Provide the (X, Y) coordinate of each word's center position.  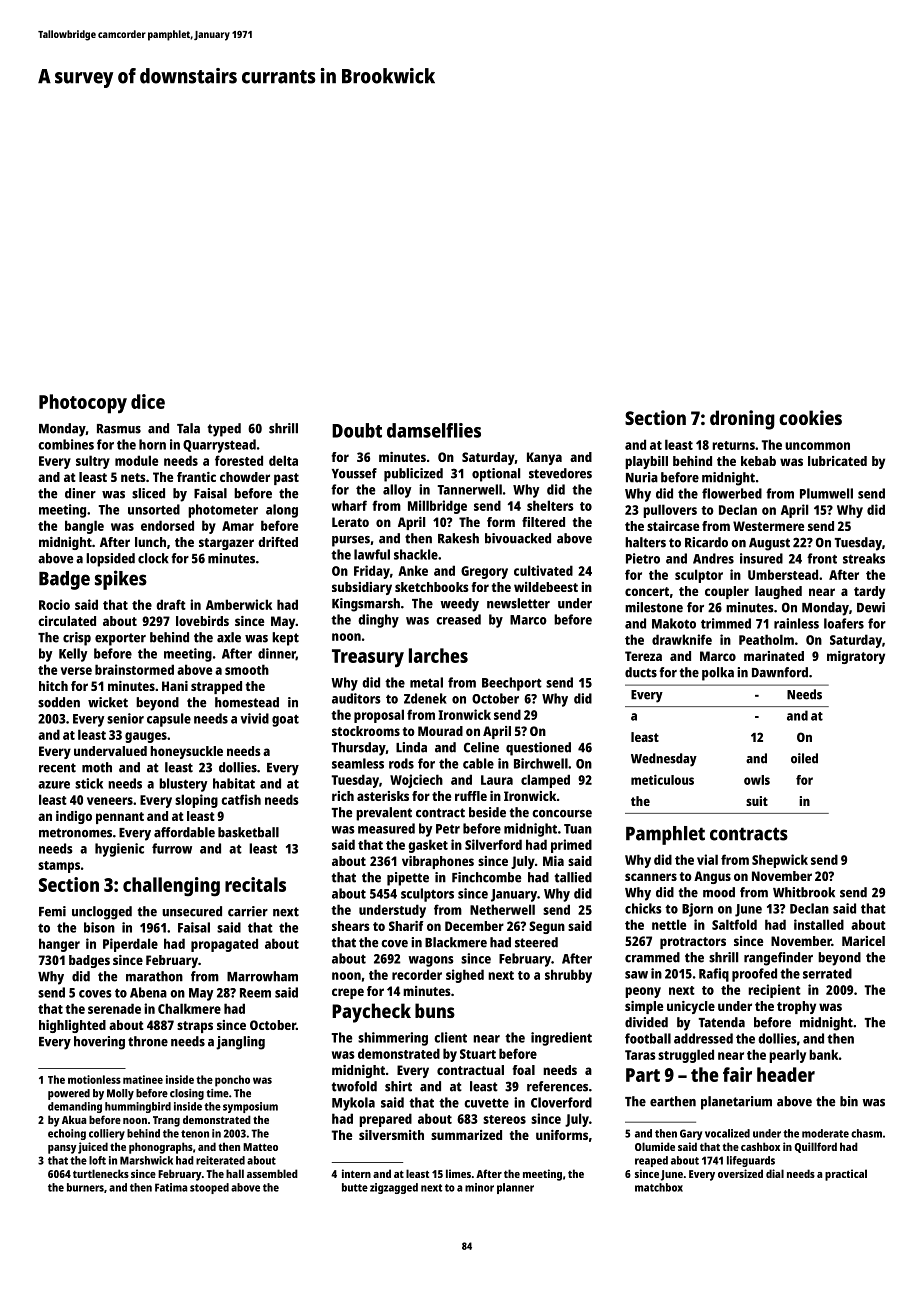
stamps (59, 867)
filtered (543, 522)
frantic (196, 477)
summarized (466, 1135)
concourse (562, 814)
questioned (538, 749)
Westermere (768, 526)
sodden (59, 702)
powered (69, 1094)
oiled (804, 758)
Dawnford (780, 672)
